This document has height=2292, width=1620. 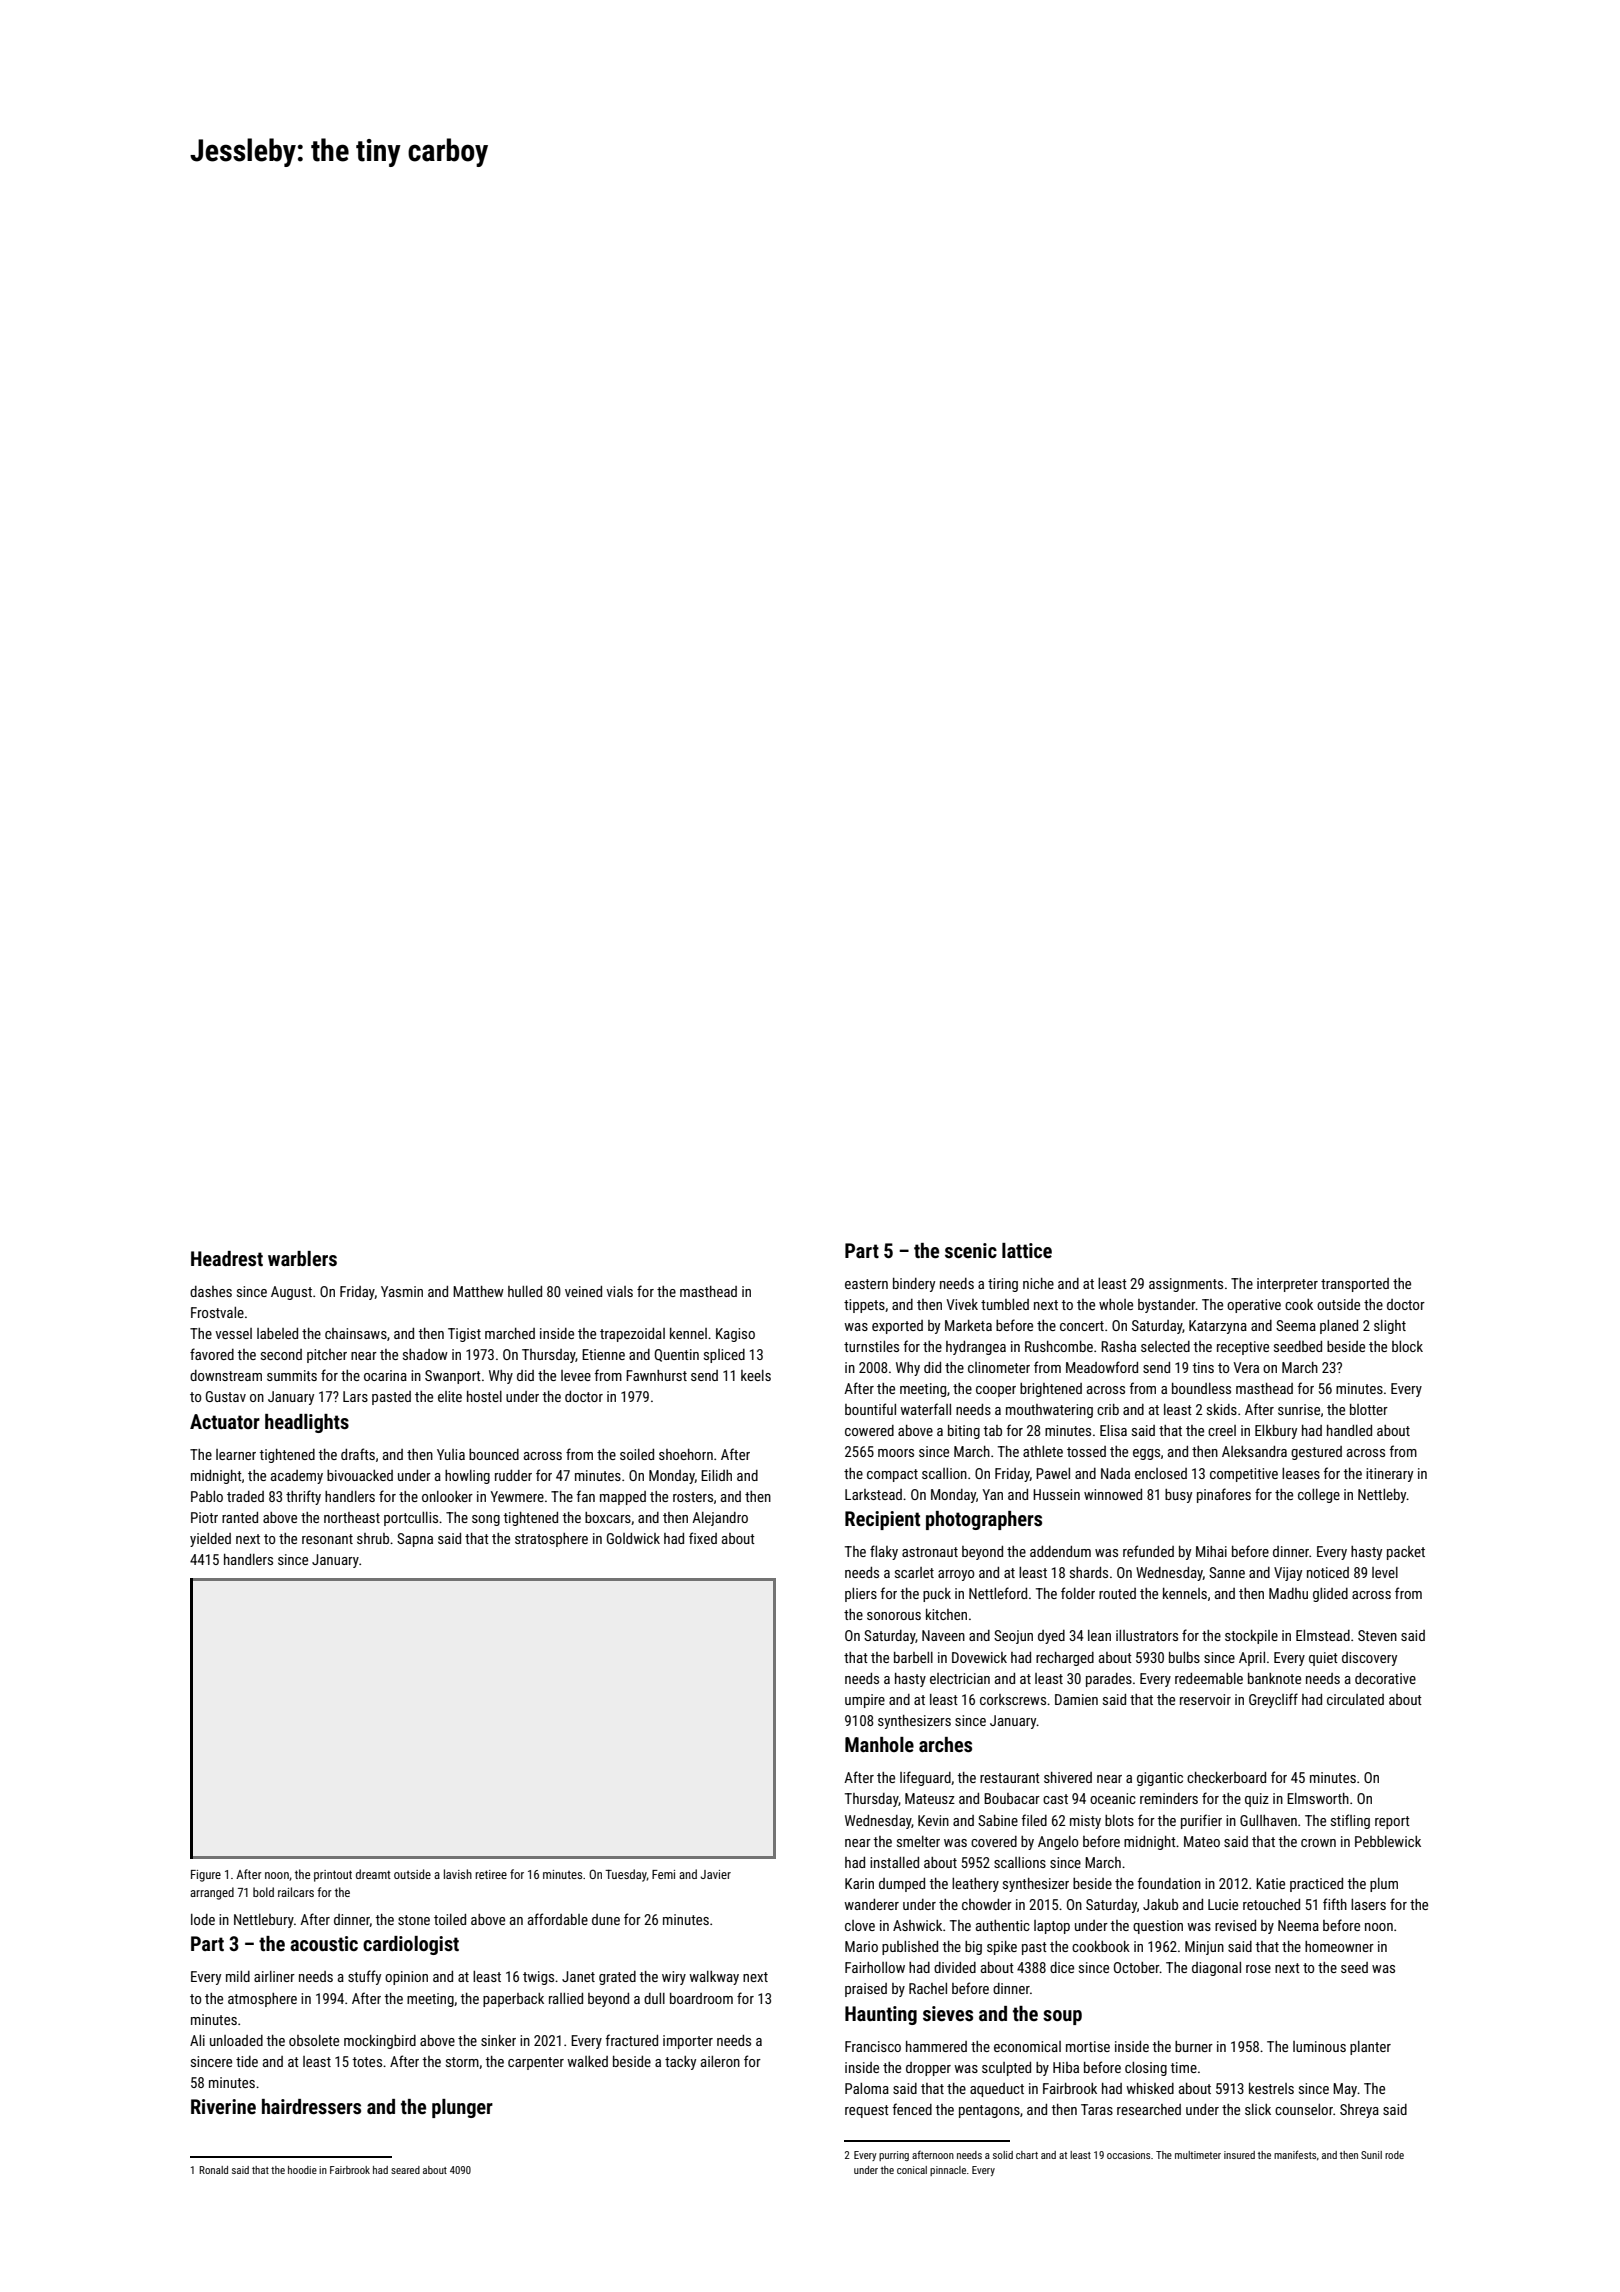 I want to click on twigs, so click(x=538, y=1978).
